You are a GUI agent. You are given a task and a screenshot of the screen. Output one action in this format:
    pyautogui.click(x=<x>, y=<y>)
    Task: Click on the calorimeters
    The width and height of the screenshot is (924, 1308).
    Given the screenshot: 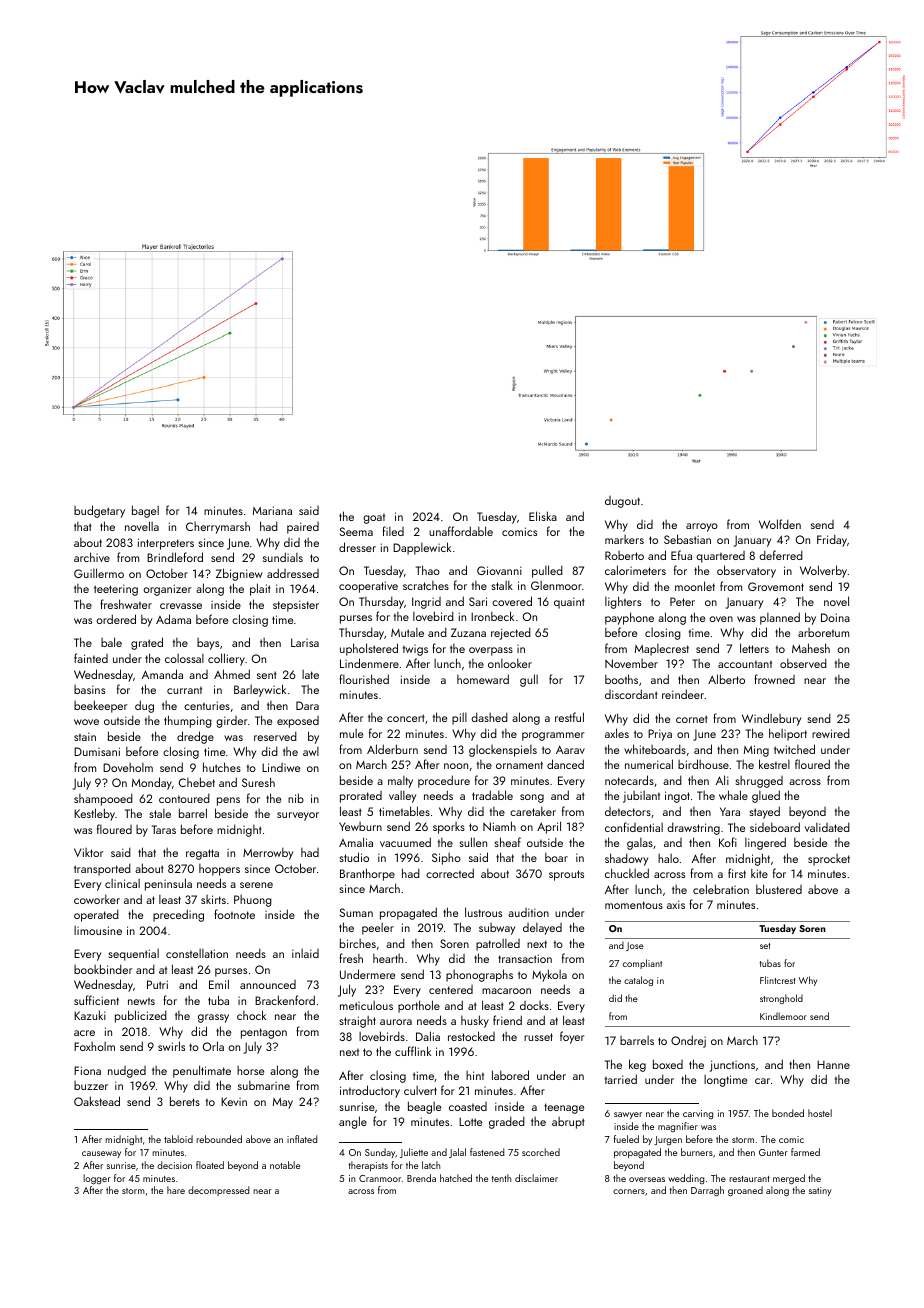 What is the action you would take?
    pyautogui.click(x=635, y=570)
